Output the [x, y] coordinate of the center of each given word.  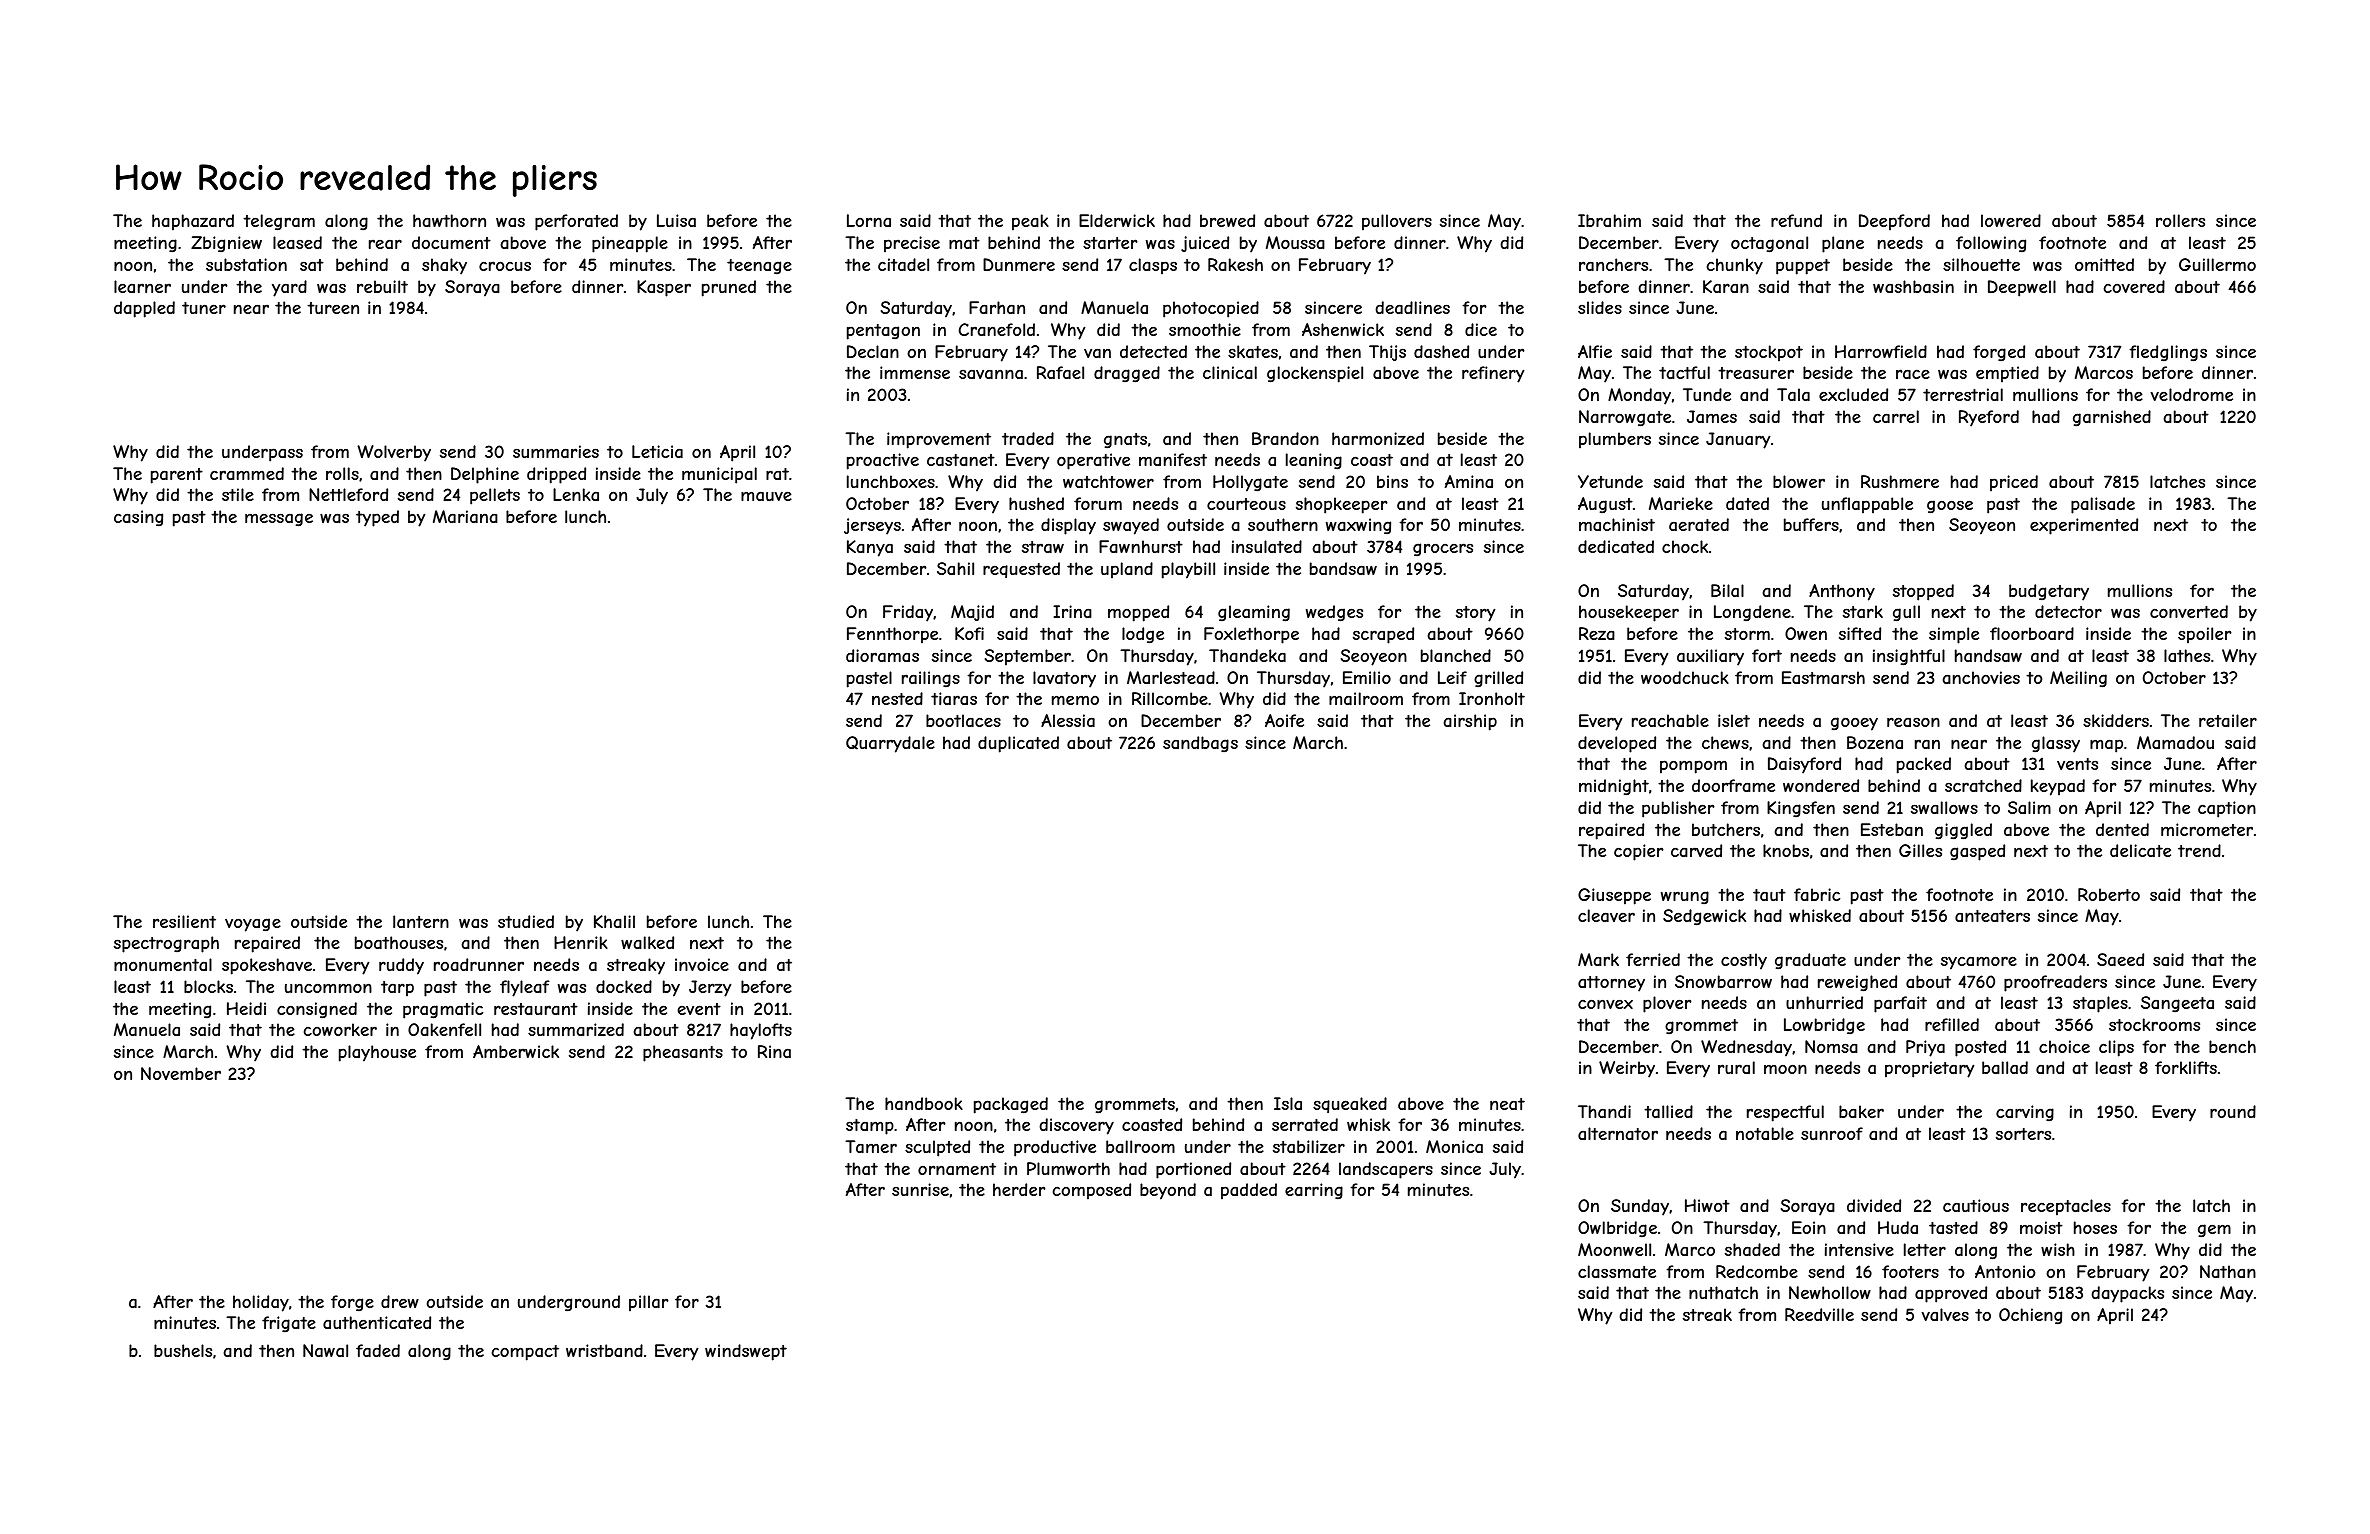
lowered [2011, 220]
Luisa [676, 220]
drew [400, 1301]
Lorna [869, 220]
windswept [746, 1352]
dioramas [882, 655]
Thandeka [1247, 655]
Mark [1598, 959]
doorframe [1733, 785]
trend [2199, 850]
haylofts [761, 1031]
